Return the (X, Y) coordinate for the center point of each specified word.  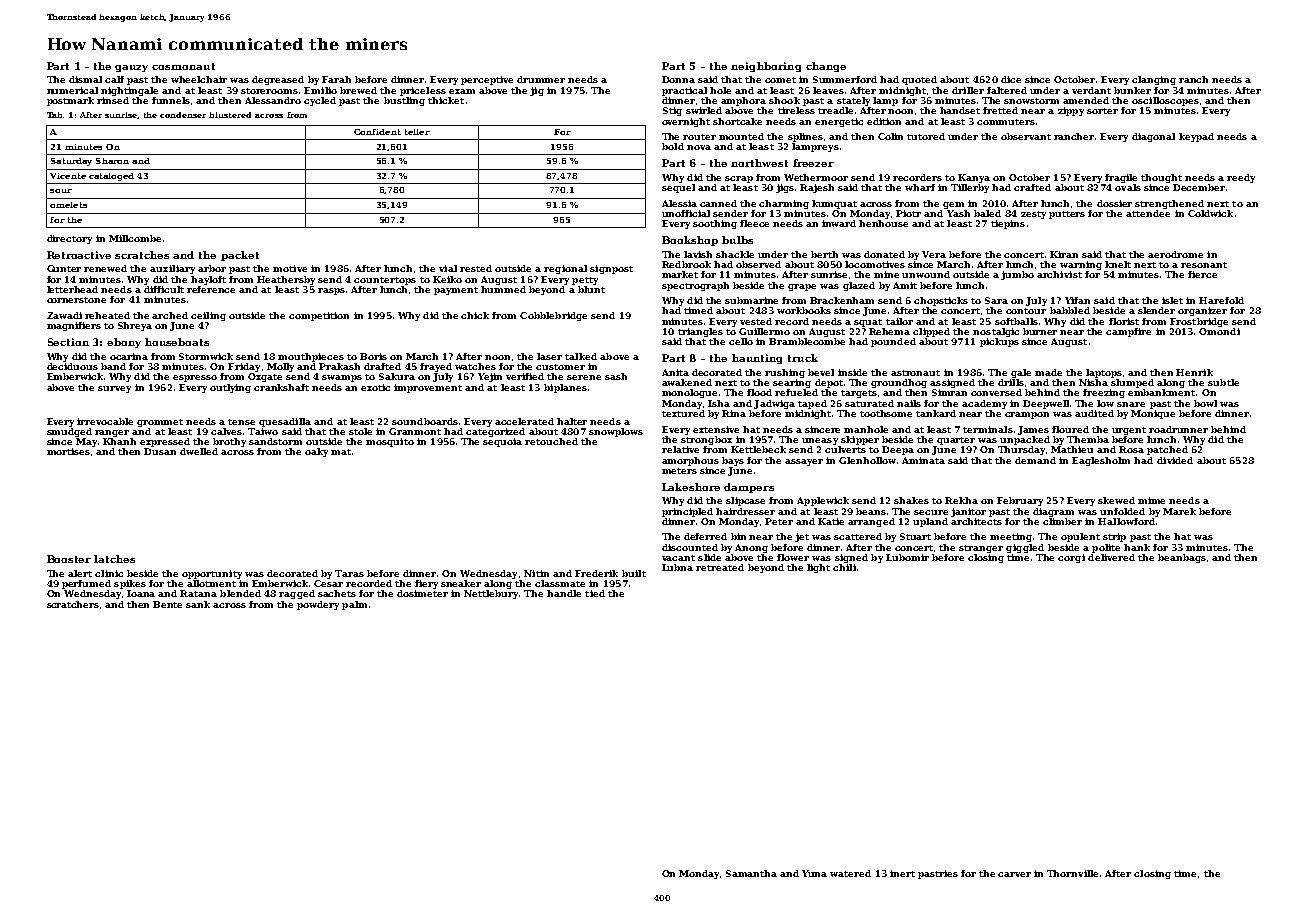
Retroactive (79, 255)
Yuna (814, 873)
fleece (754, 223)
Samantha (751, 873)
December (1199, 187)
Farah (336, 79)
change (826, 67)
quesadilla (285, 422)
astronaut (915, 373)
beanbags (1182, 558)
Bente (167, 604)
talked (581, 356)
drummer (541, 79)
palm (354, 605)
